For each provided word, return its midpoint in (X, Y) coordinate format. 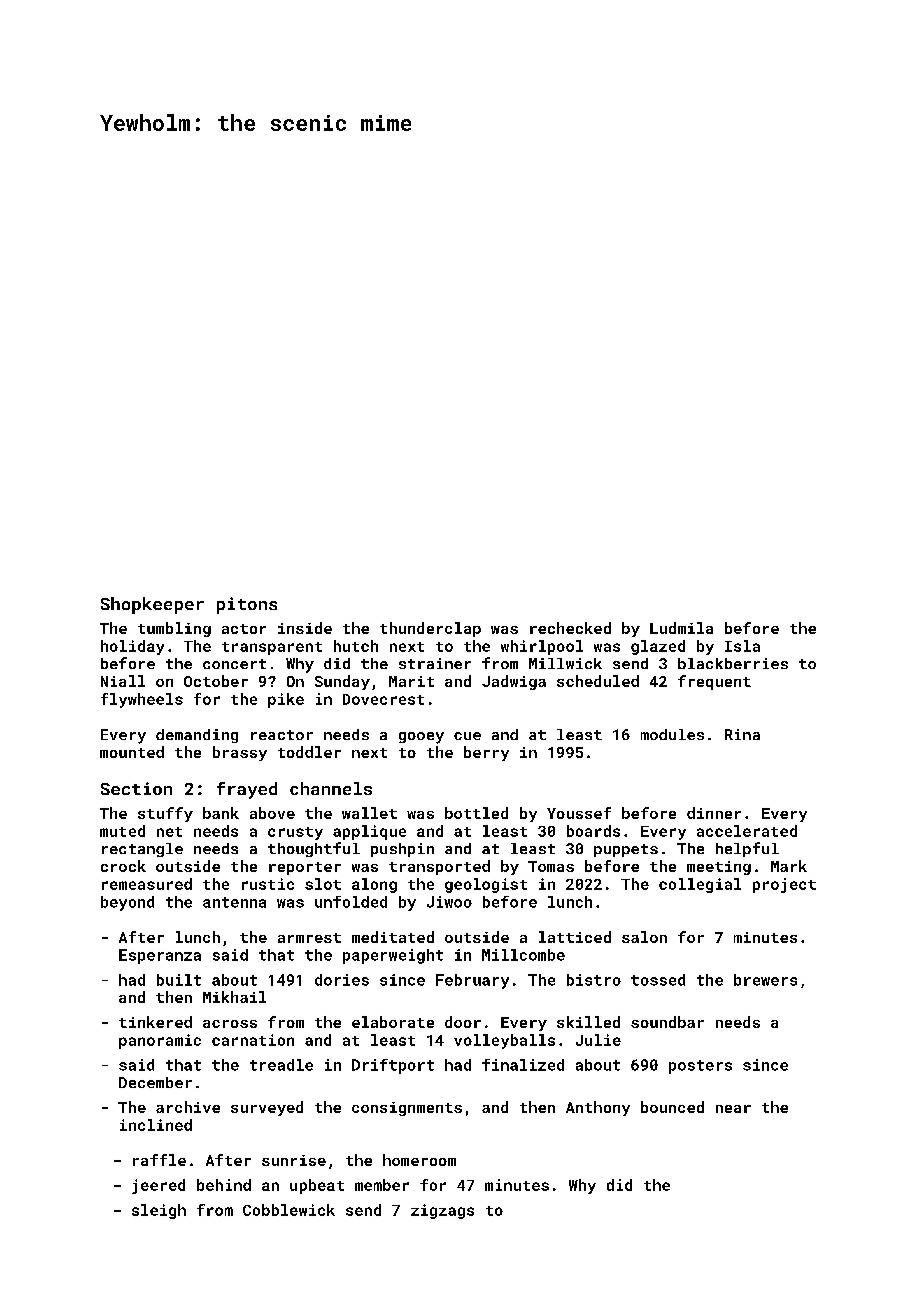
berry (486, 753)
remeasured (147, 884)
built (179, 980)
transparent (272, 648)
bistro (594, 980)
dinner (714, 813)
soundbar (667, 1022)
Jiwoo (449, 902)
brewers (765, 980)
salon (644, 937)
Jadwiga (514, 682)
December (155, 1082)
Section (136, 788)
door (463, 1022)
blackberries (733, 663)
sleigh (159, 1211)
